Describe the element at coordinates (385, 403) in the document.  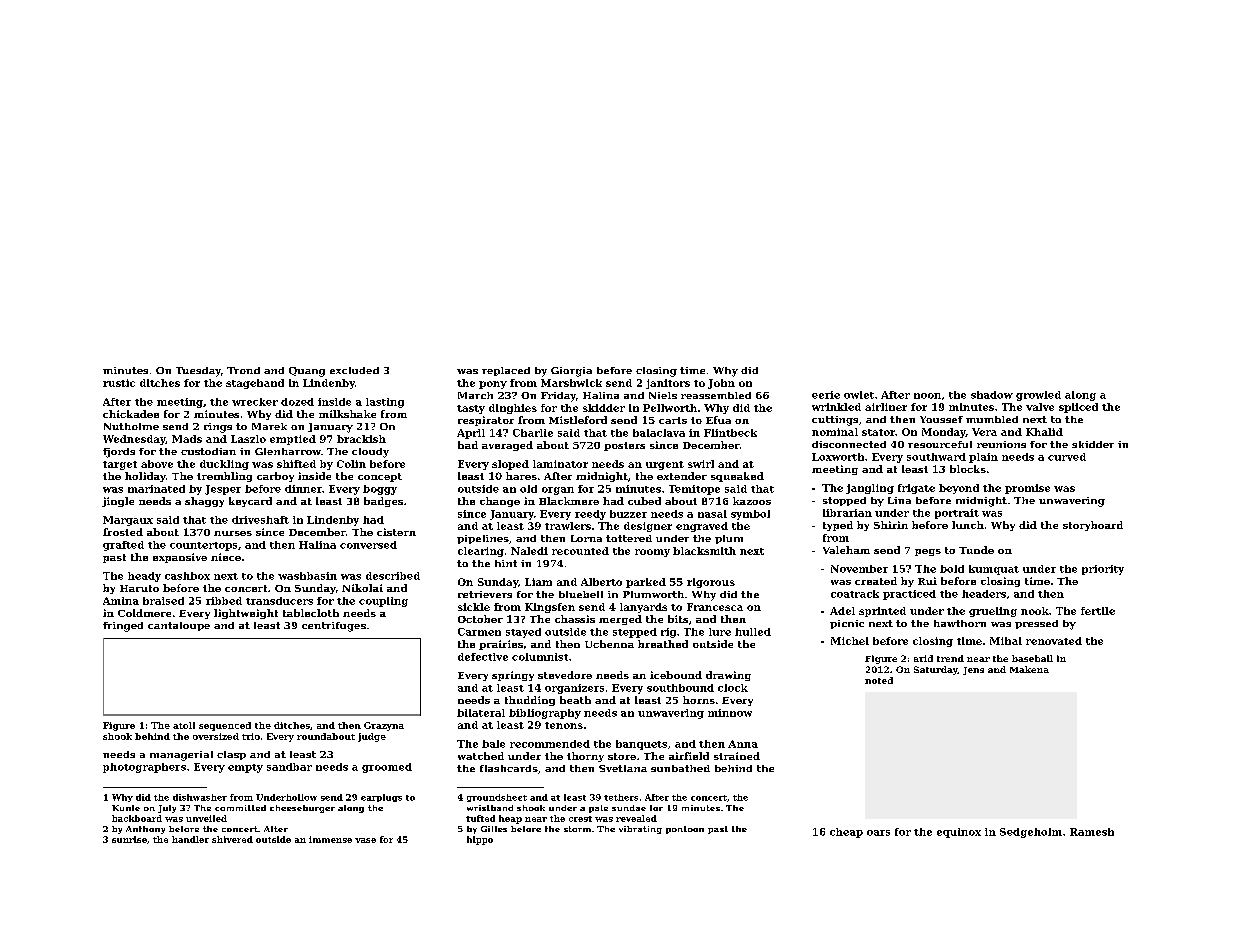
I see `lasting` at that location.
